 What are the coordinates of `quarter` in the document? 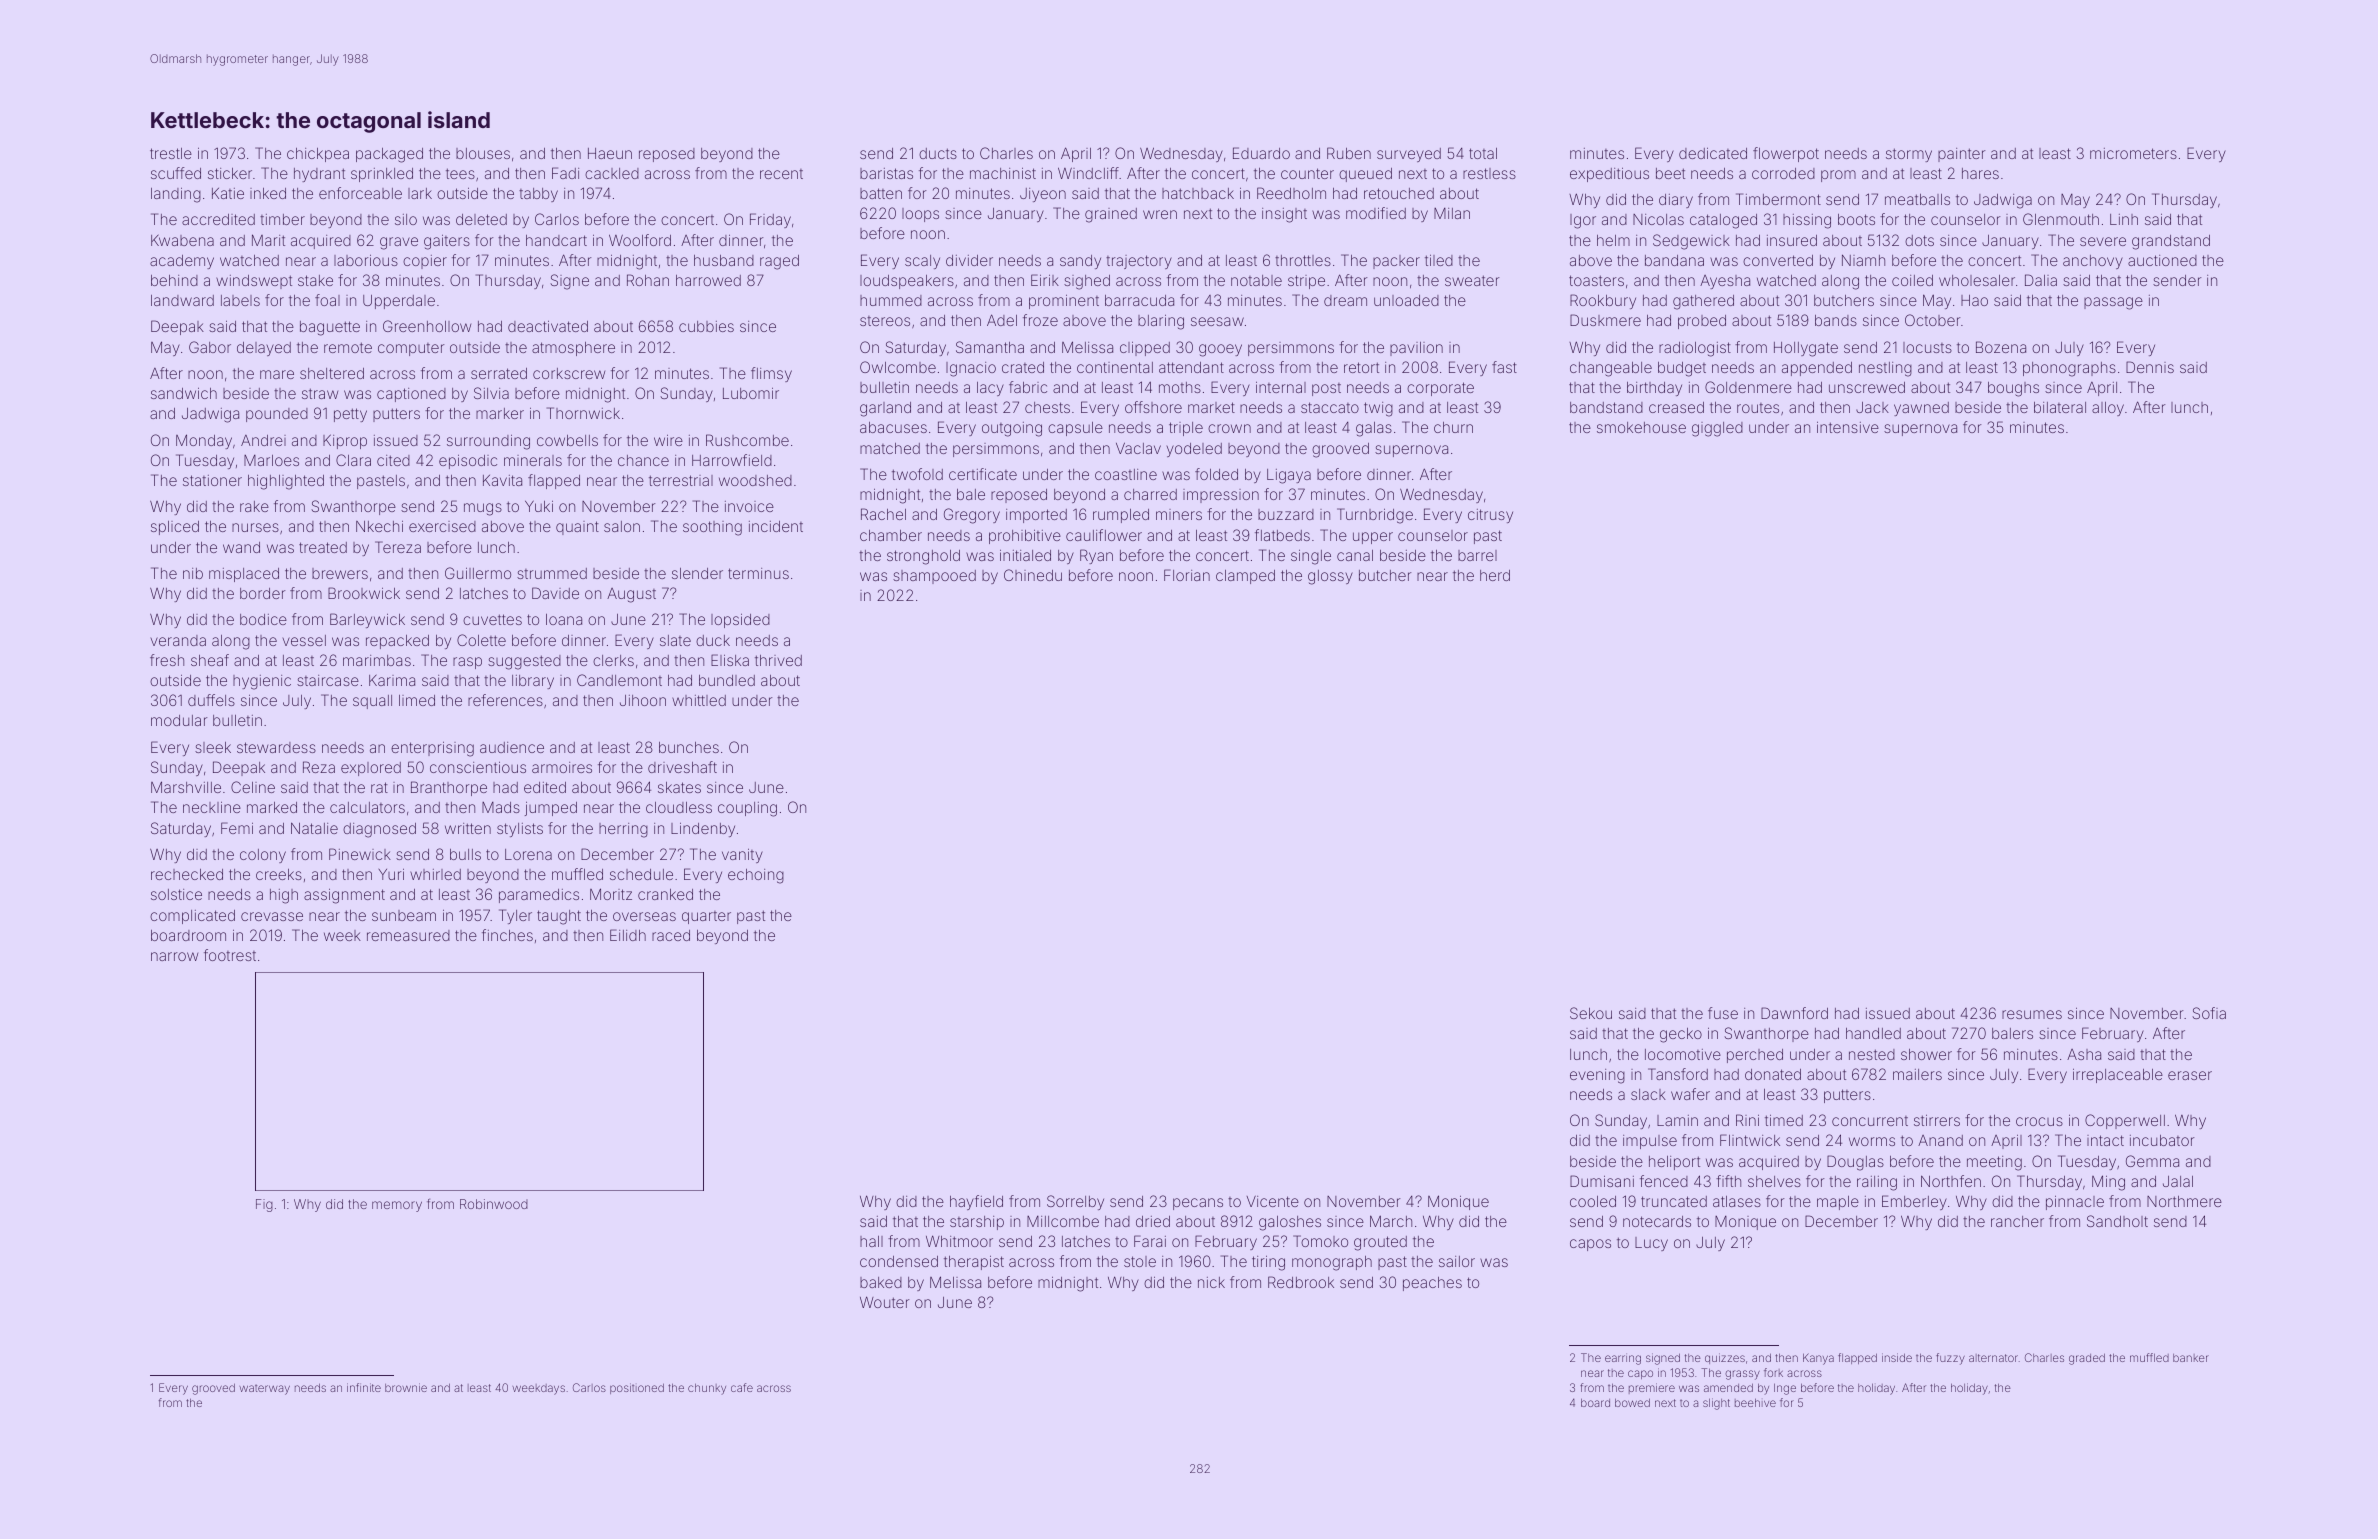 It's located at (706, 917).
